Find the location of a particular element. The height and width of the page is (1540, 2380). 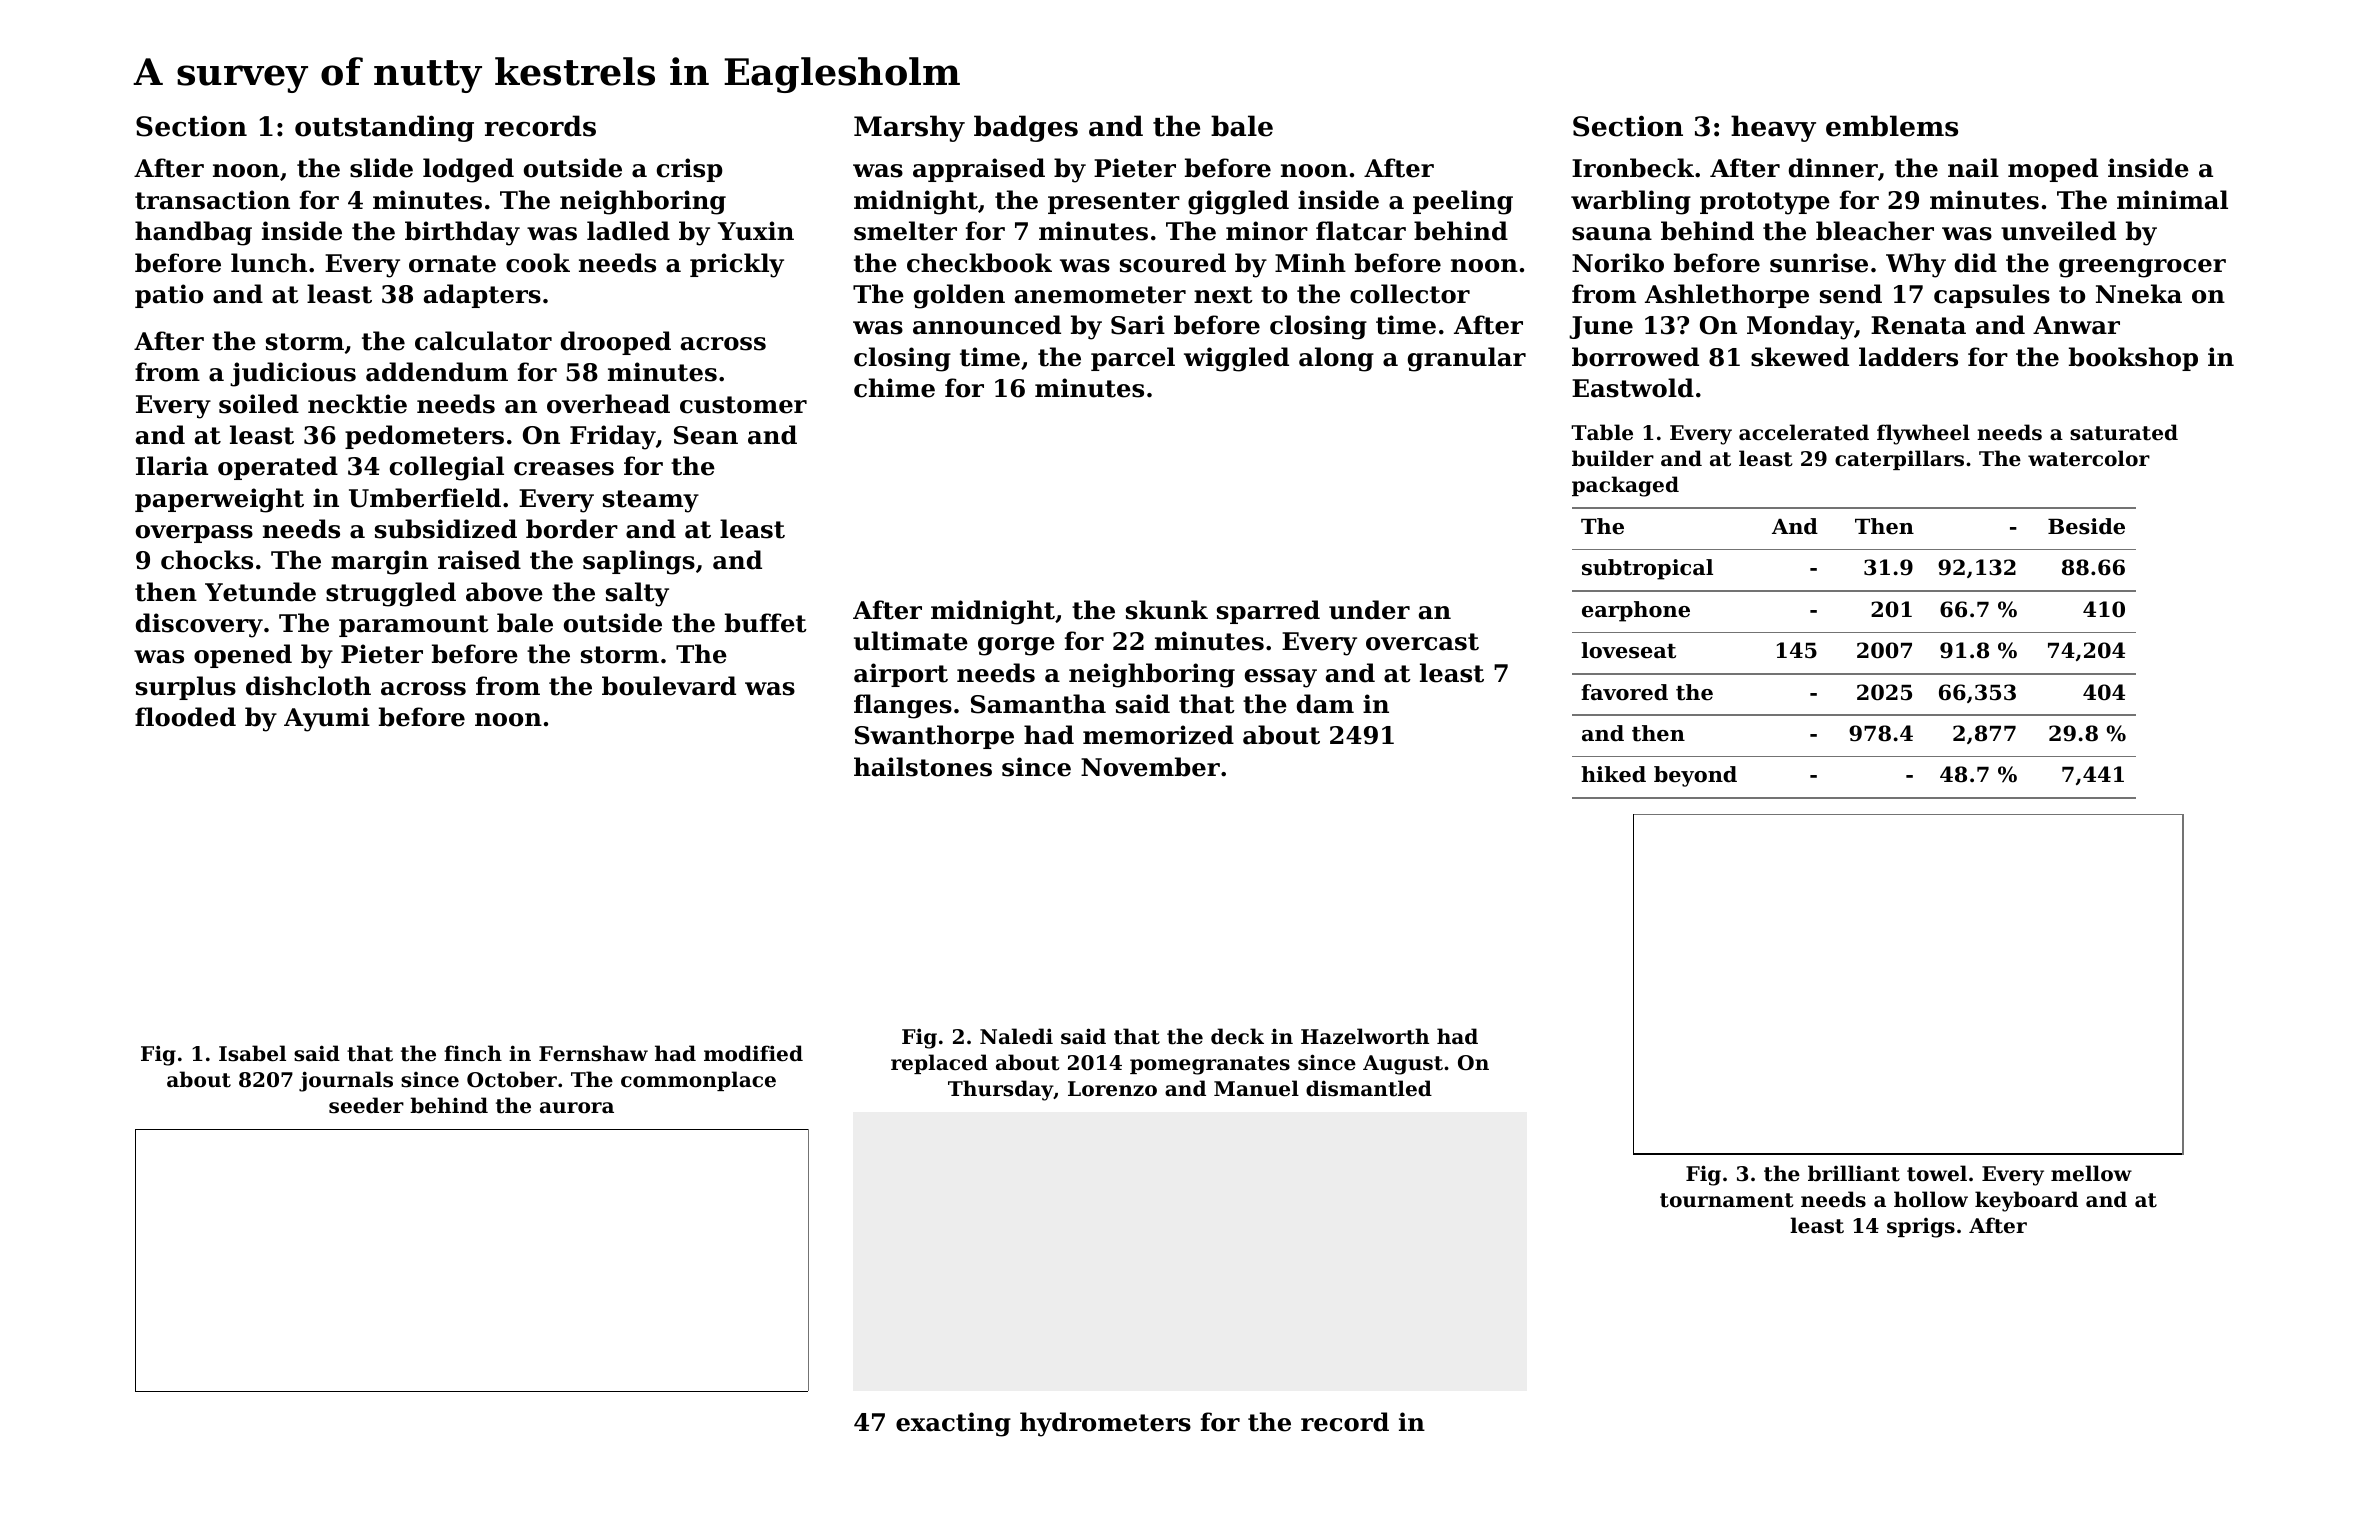

steamy is located at coordinates (651, 501).
